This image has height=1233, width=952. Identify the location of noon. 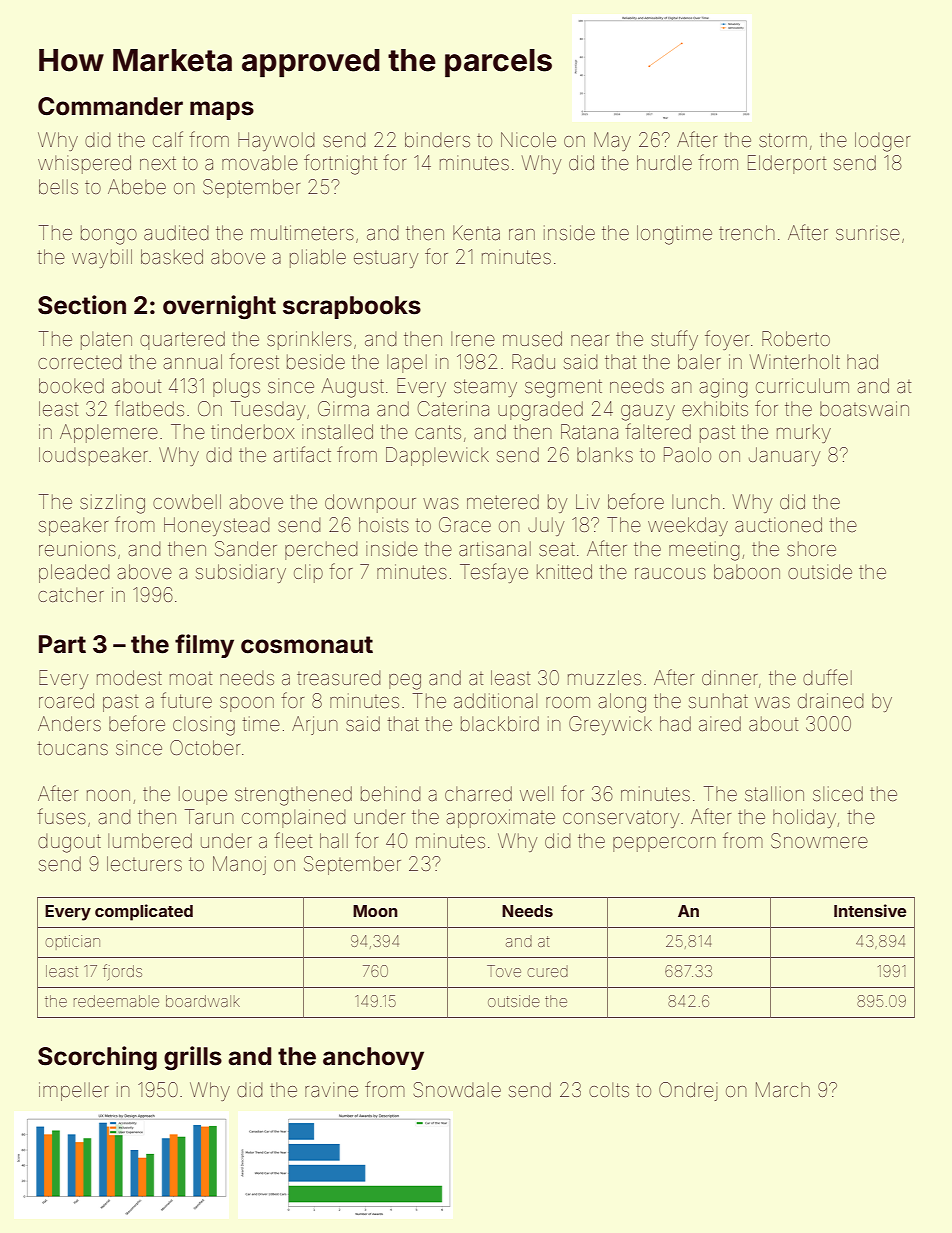
(108, 795).
